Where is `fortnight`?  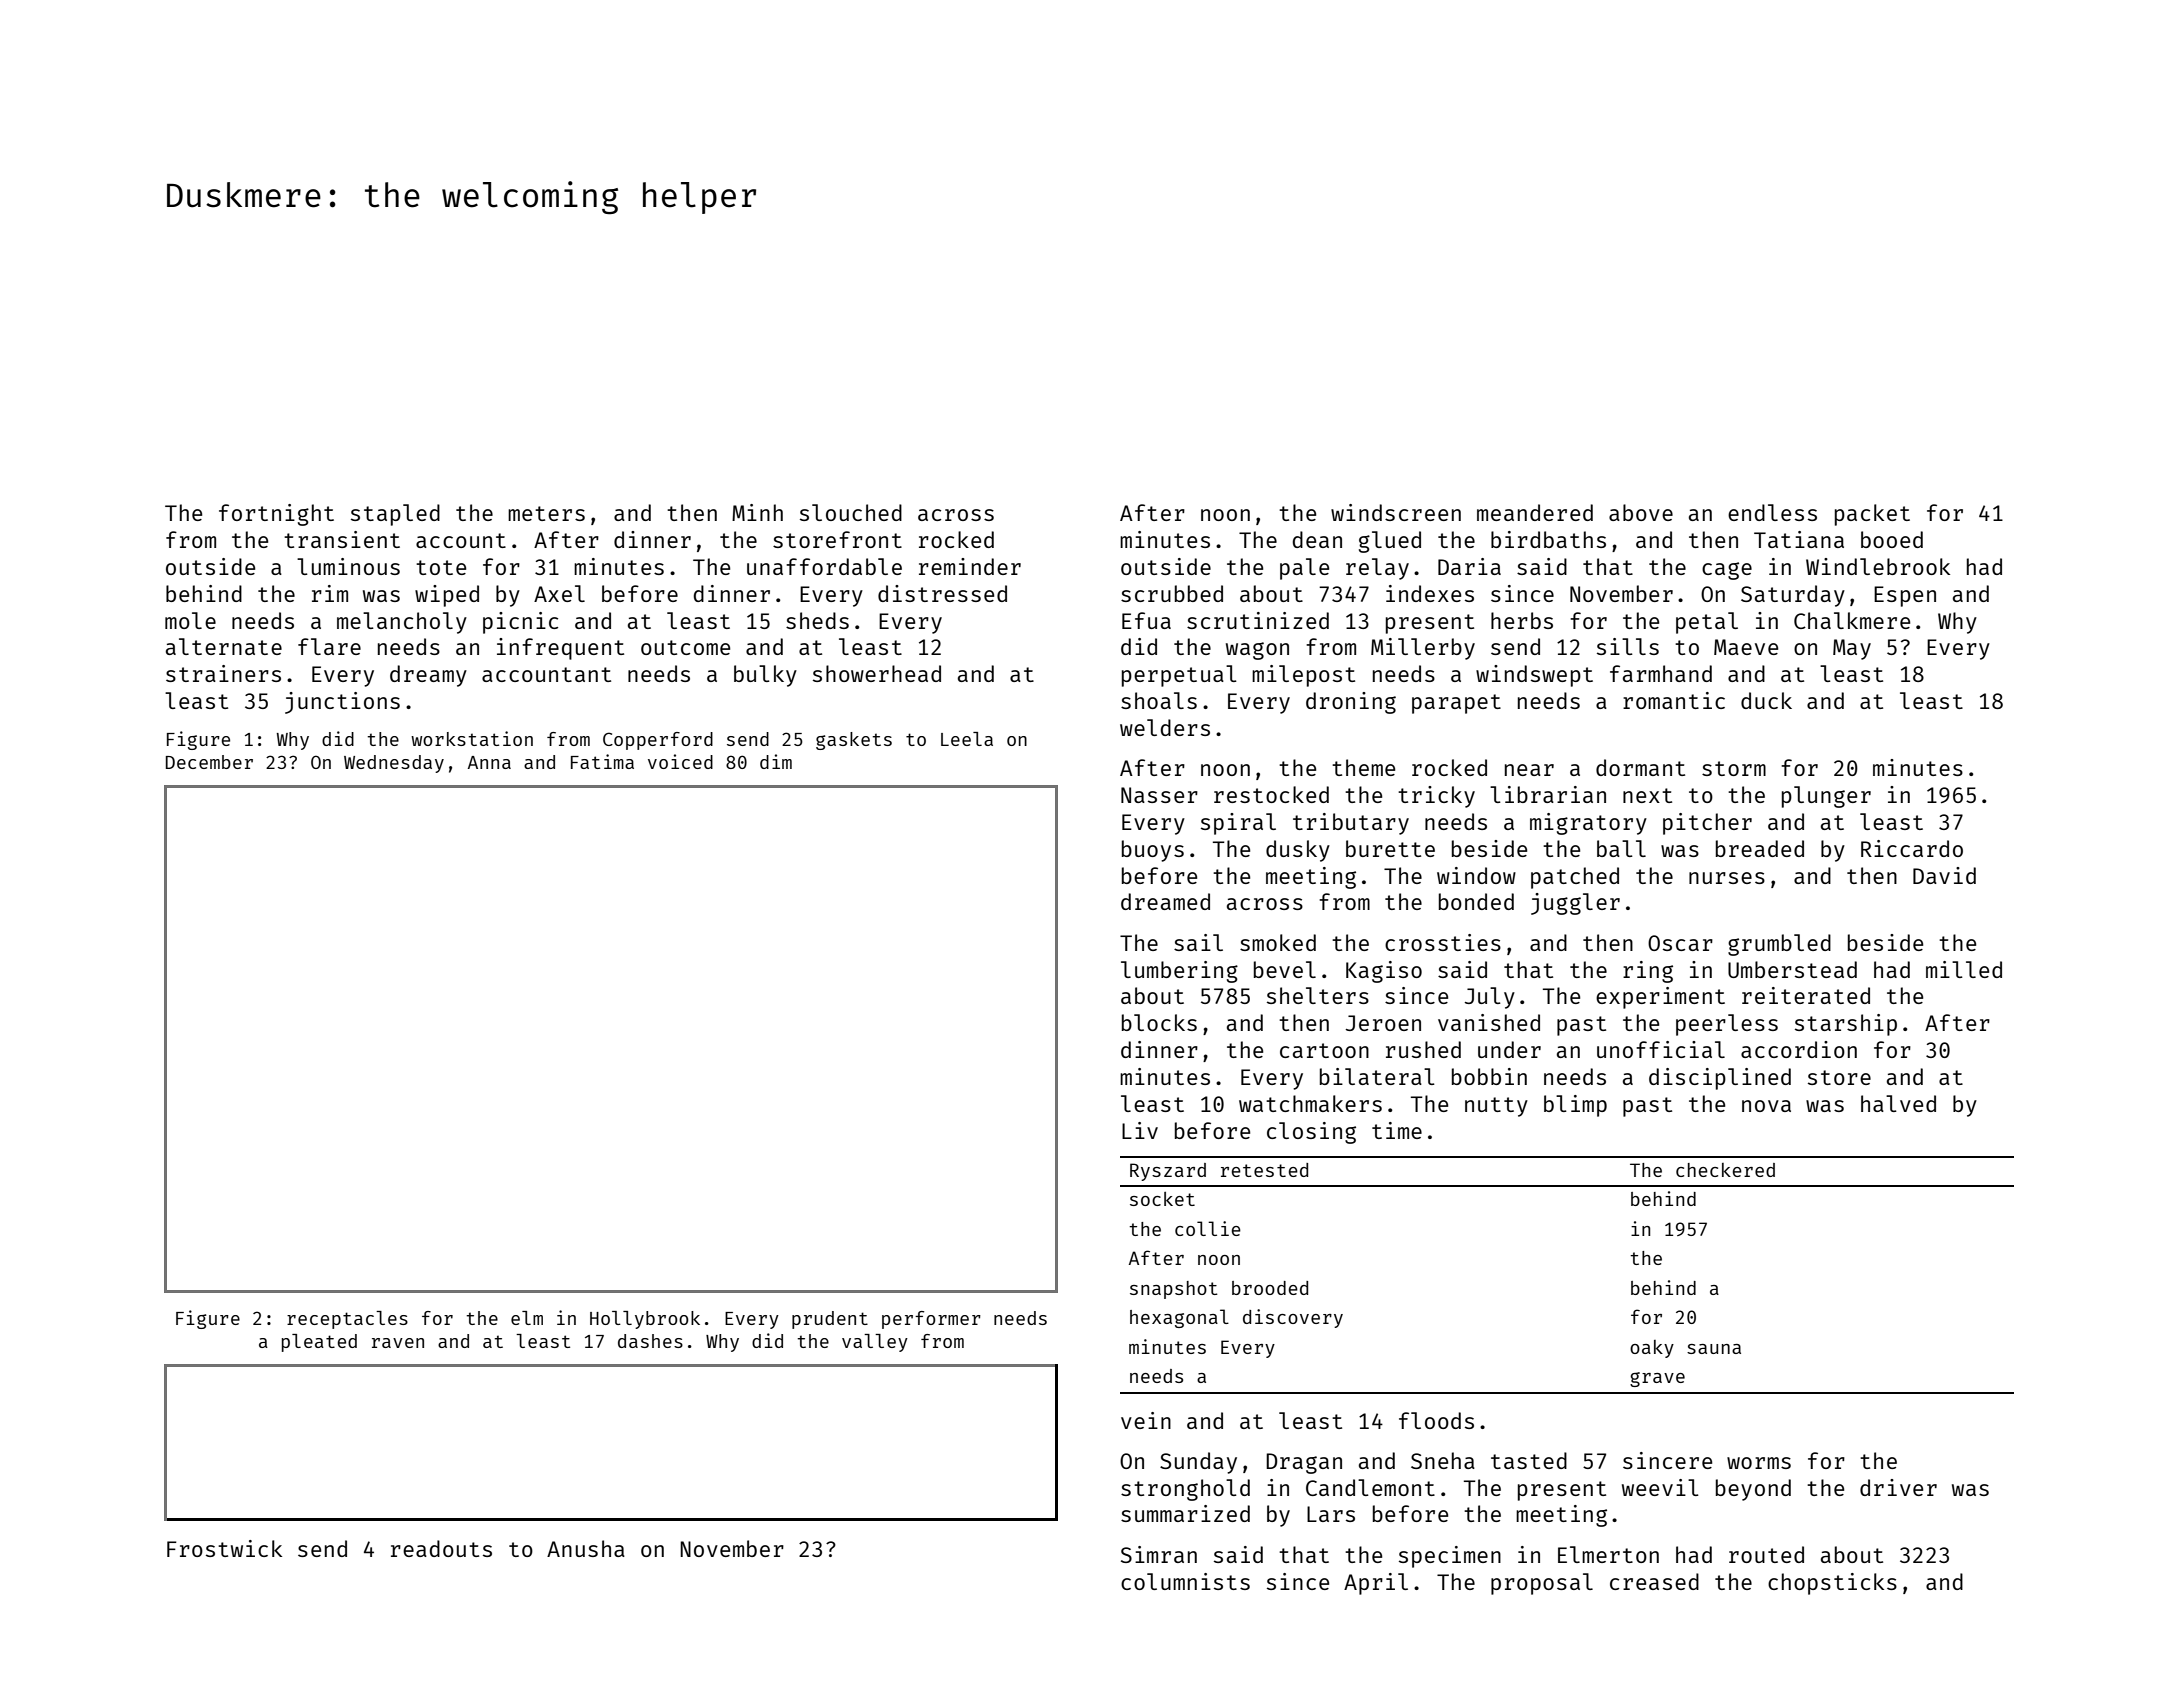 fortnight is located at coordinates (276, 515).
